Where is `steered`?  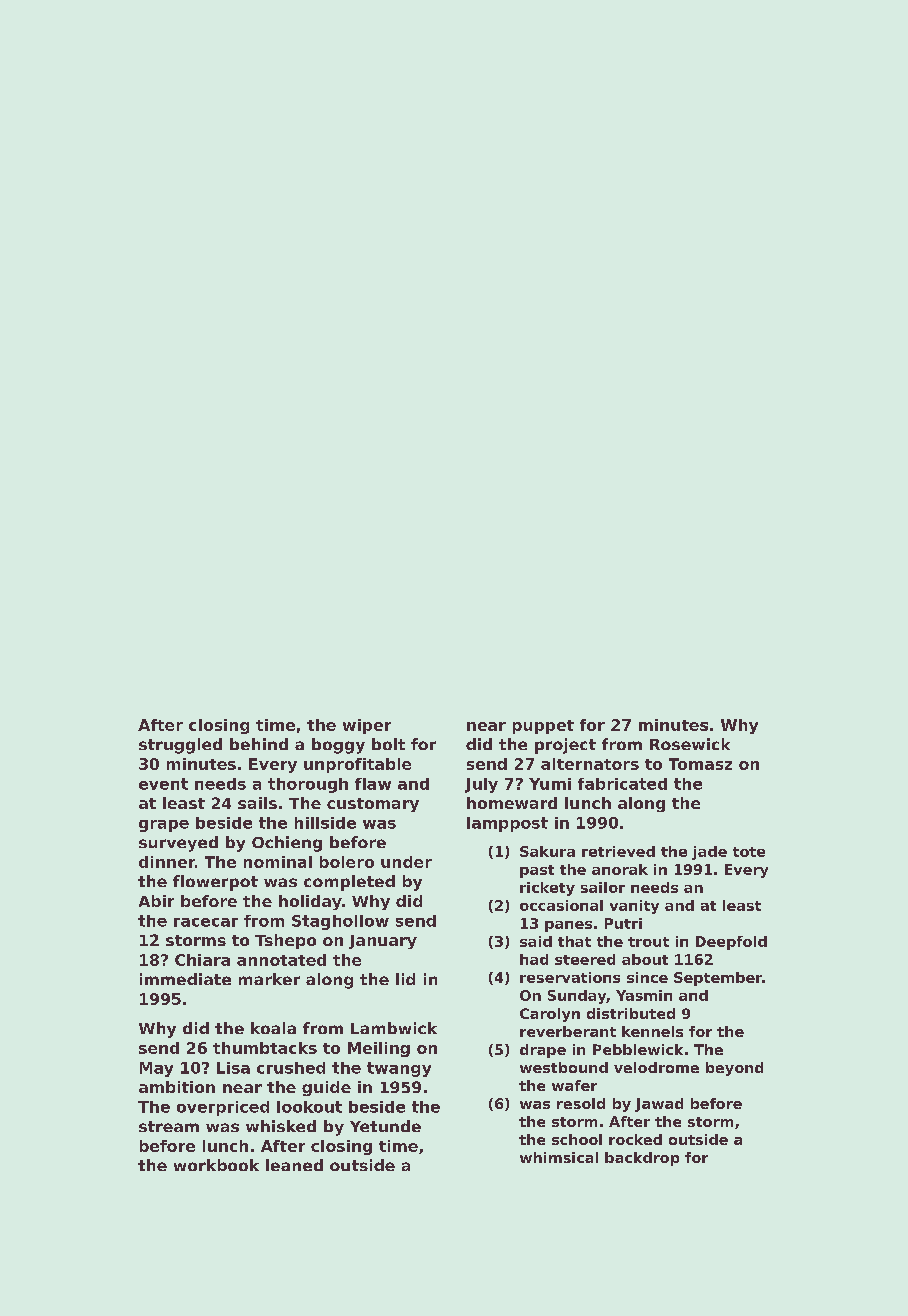
steered is located at coordinates (585, 959).
